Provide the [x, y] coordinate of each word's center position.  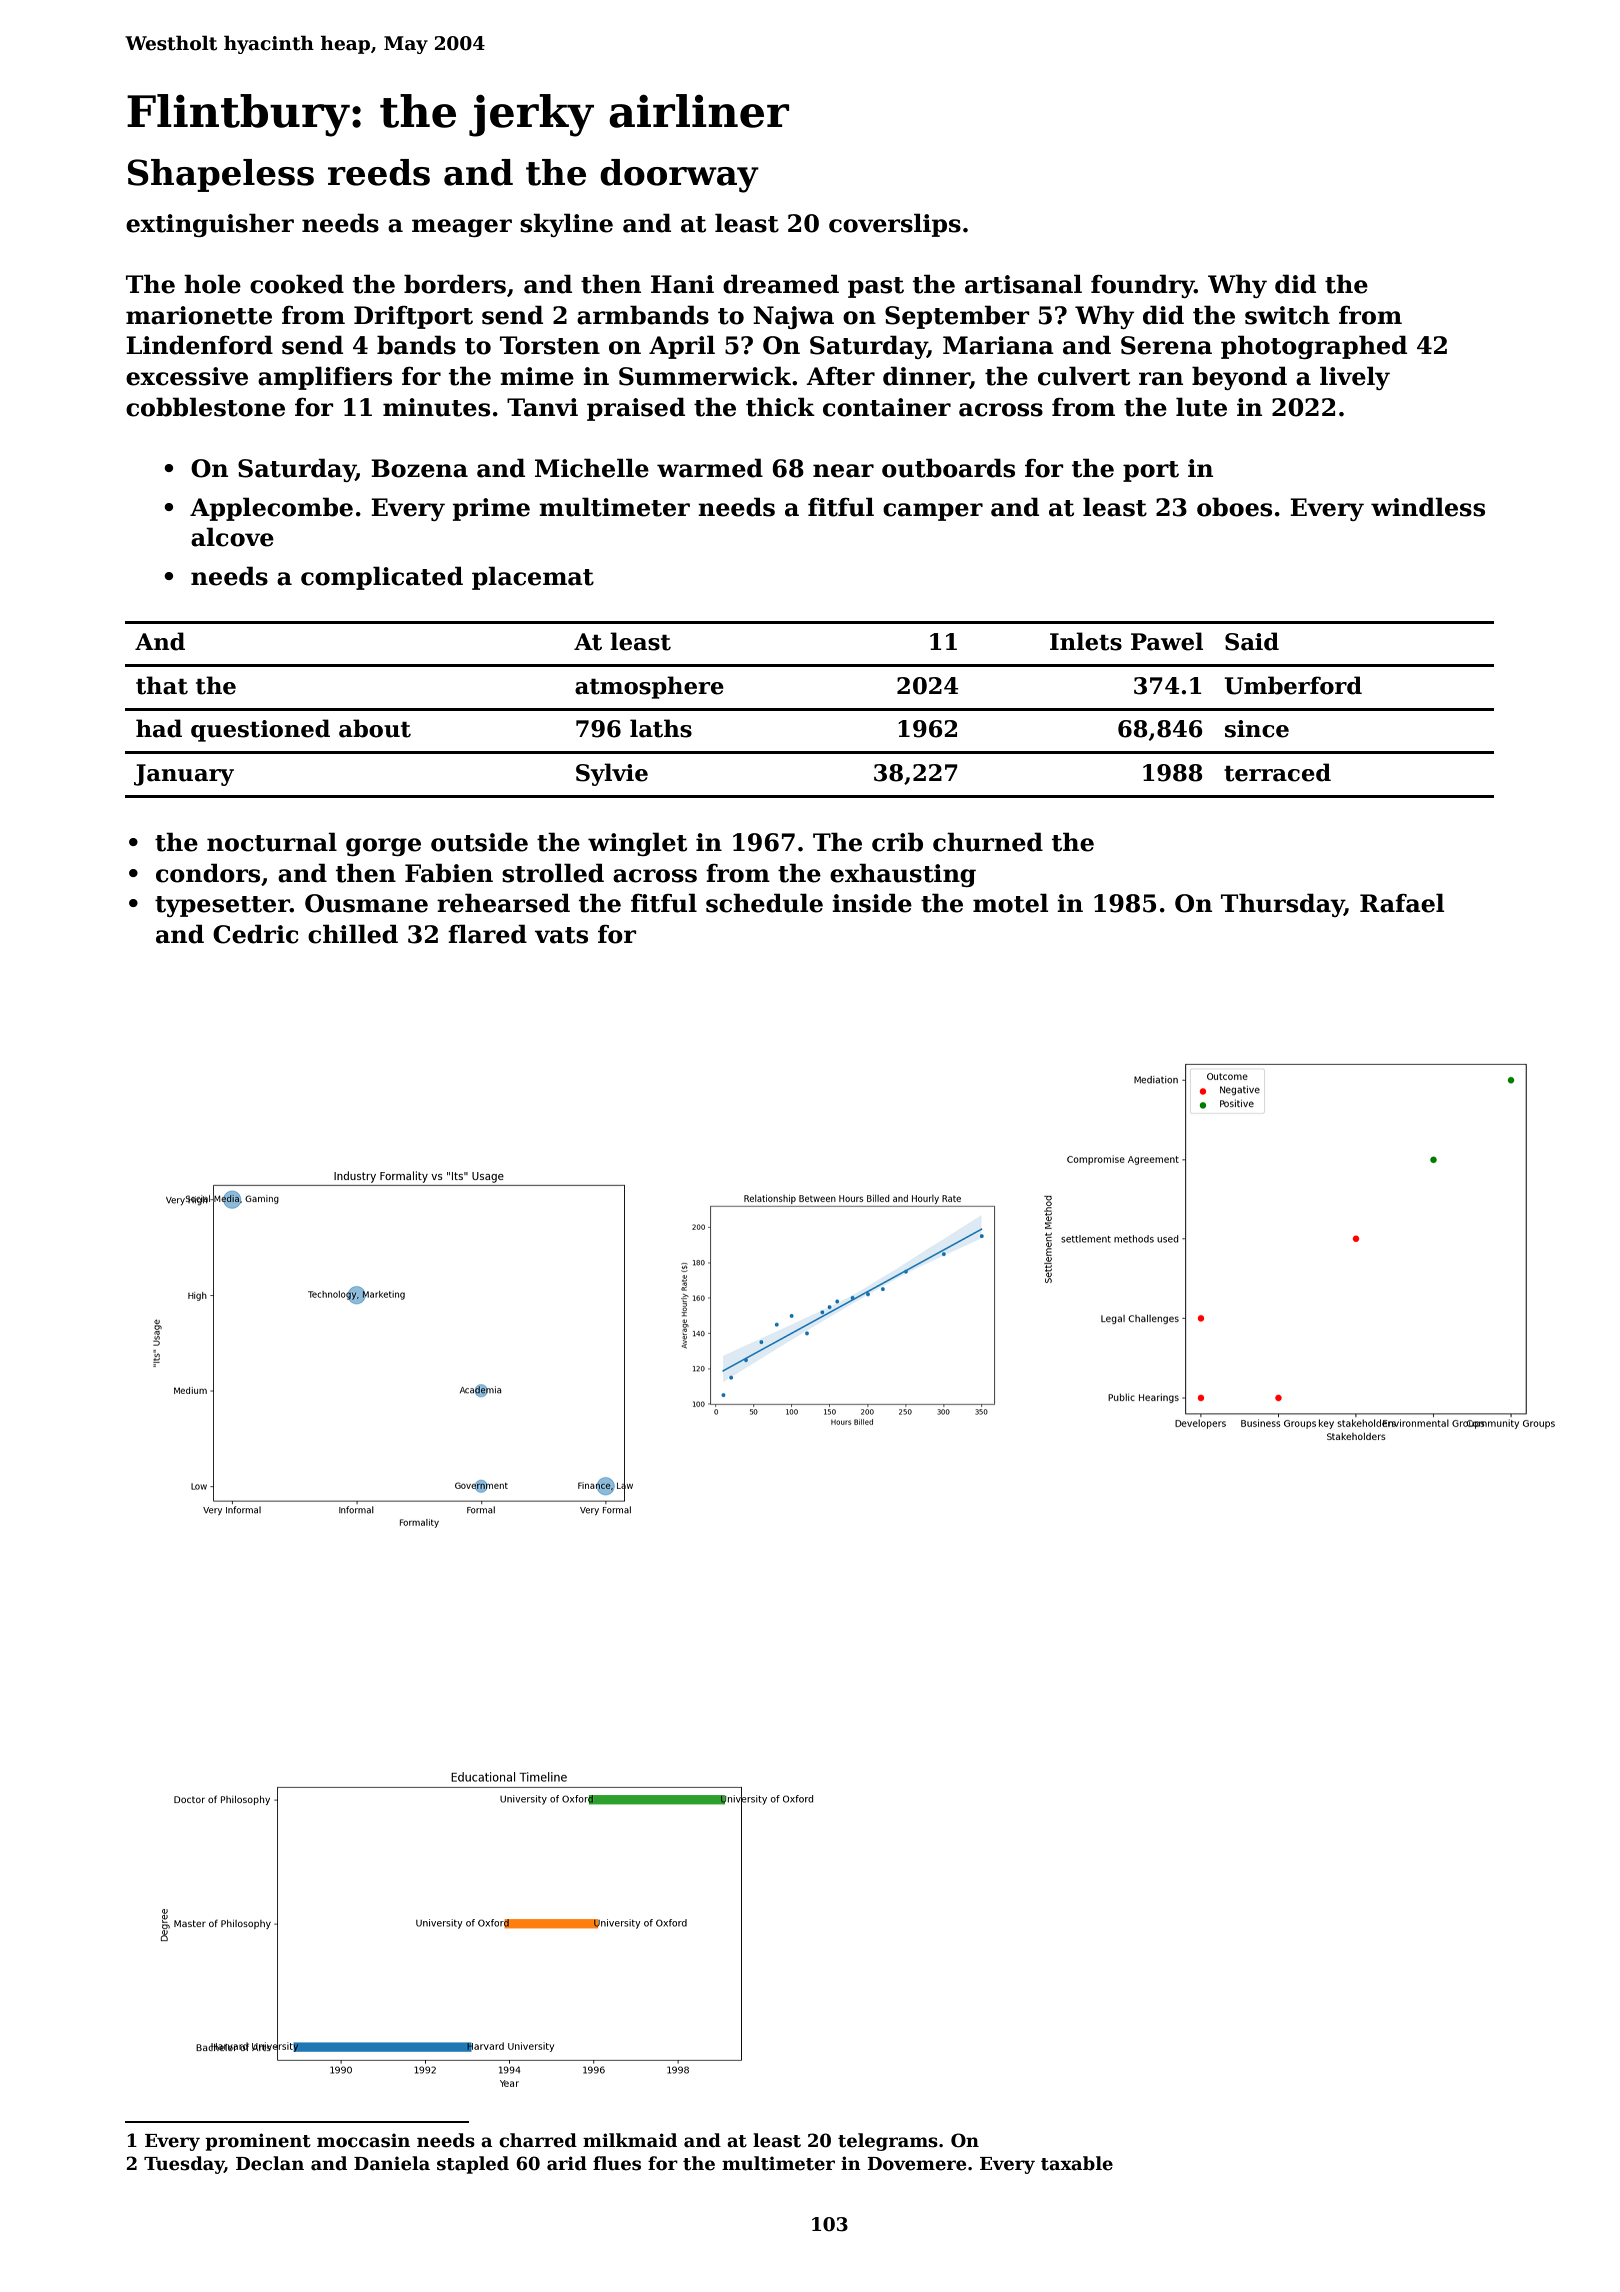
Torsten [550, 345]
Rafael [1402, 903]
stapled [473, 2165]
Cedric [256, 934]
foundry [1143, 286]
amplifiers [325, 378]
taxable [1077, 2163]
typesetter [222, 906]
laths [661, 728]
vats [561, 935]
